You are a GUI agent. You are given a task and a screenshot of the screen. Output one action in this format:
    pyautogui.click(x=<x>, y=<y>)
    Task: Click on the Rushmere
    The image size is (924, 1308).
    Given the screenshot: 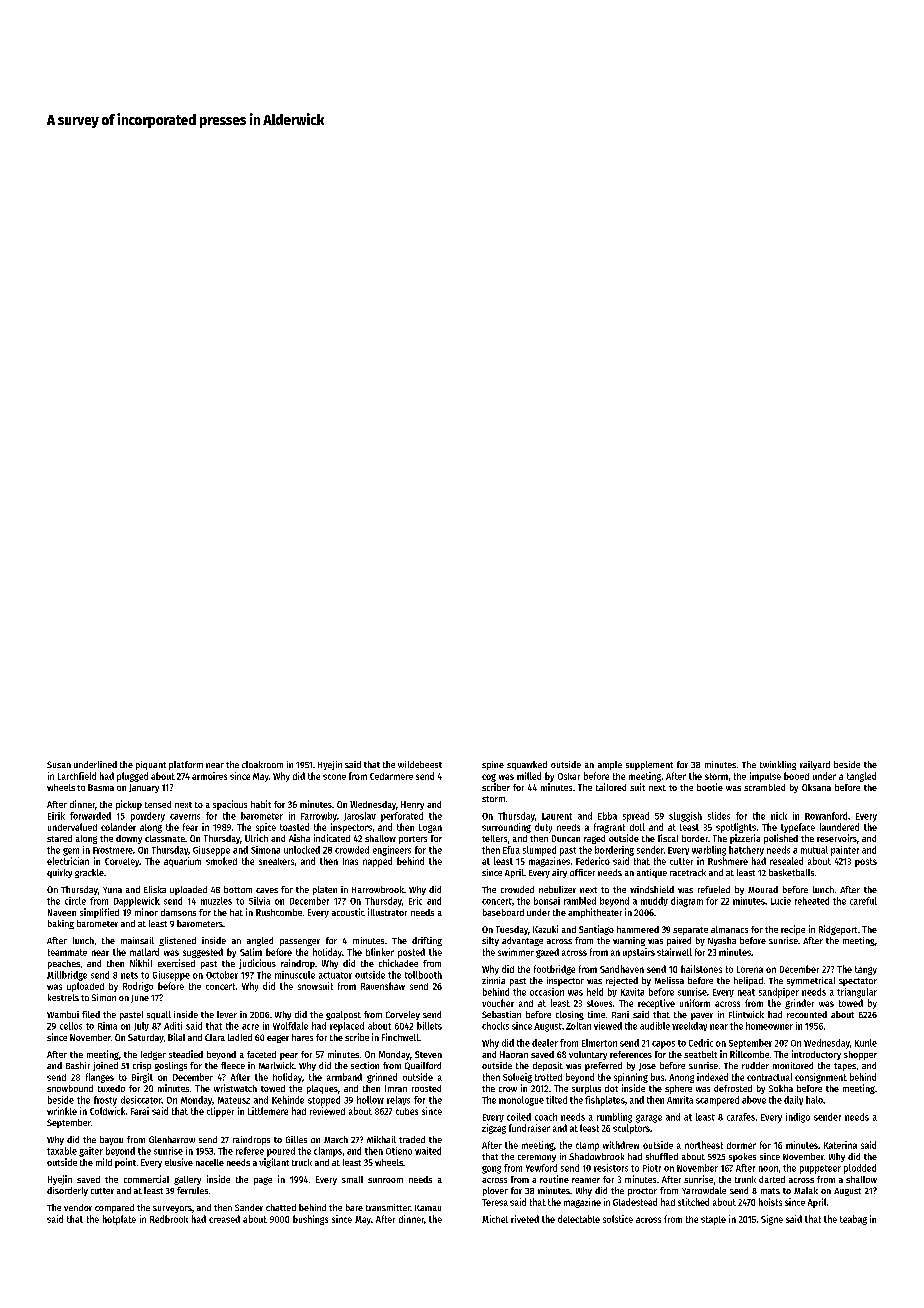 What is the action you would take?
    pyautogui.click(x=728, y=861)
